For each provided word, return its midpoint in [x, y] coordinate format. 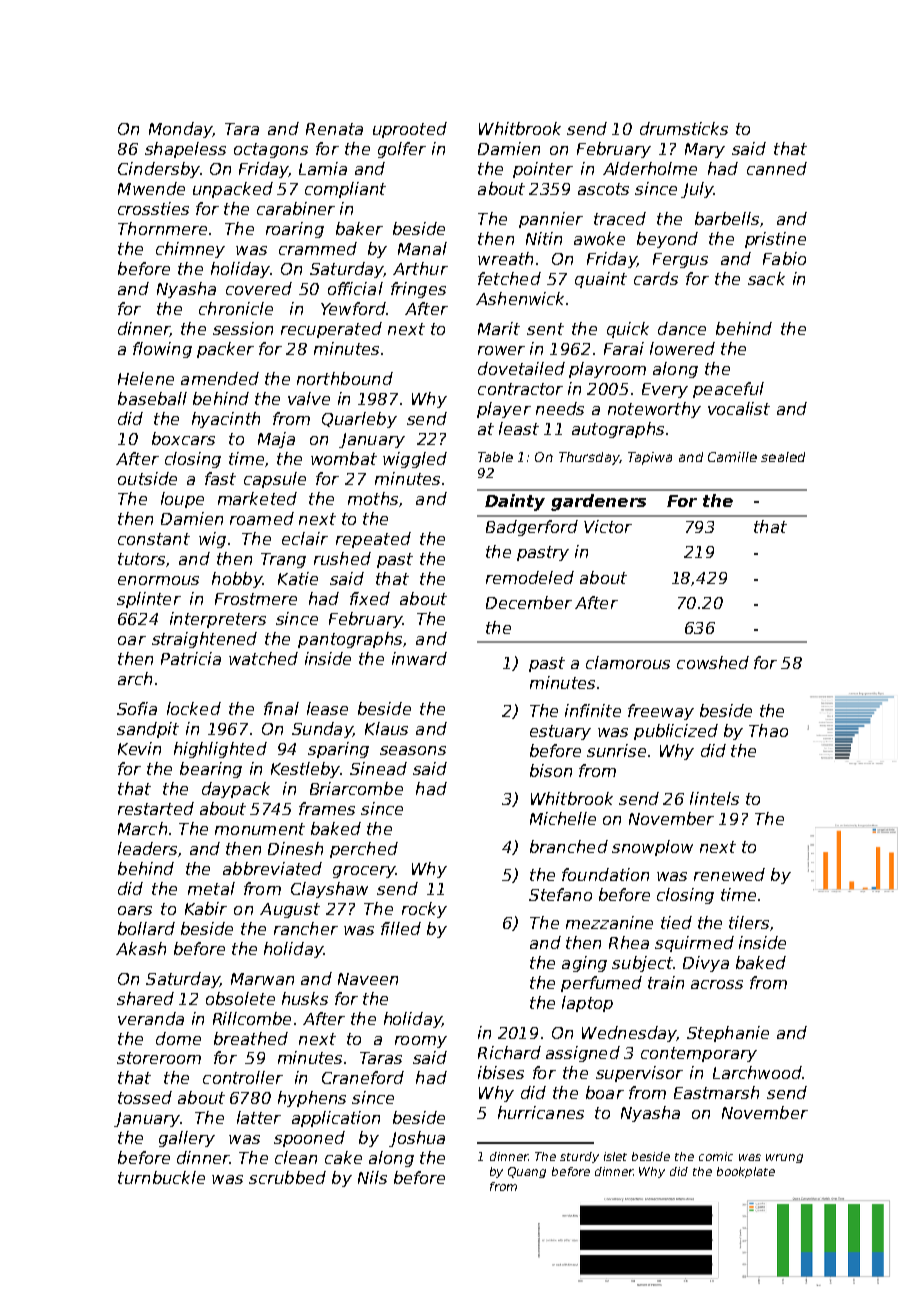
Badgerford [532, 528]
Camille [732, 457]
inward [419, 658]
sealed [783, 457]
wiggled [415, 460]
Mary [705, 150]
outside [147, 478]
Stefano [560, 894]
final [281, 708]
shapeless [185, 150]
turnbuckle [161, 1177]
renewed [729, 874]
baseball [152, 398]
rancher [306, 928]
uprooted [410, 130]
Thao [768, 730]
